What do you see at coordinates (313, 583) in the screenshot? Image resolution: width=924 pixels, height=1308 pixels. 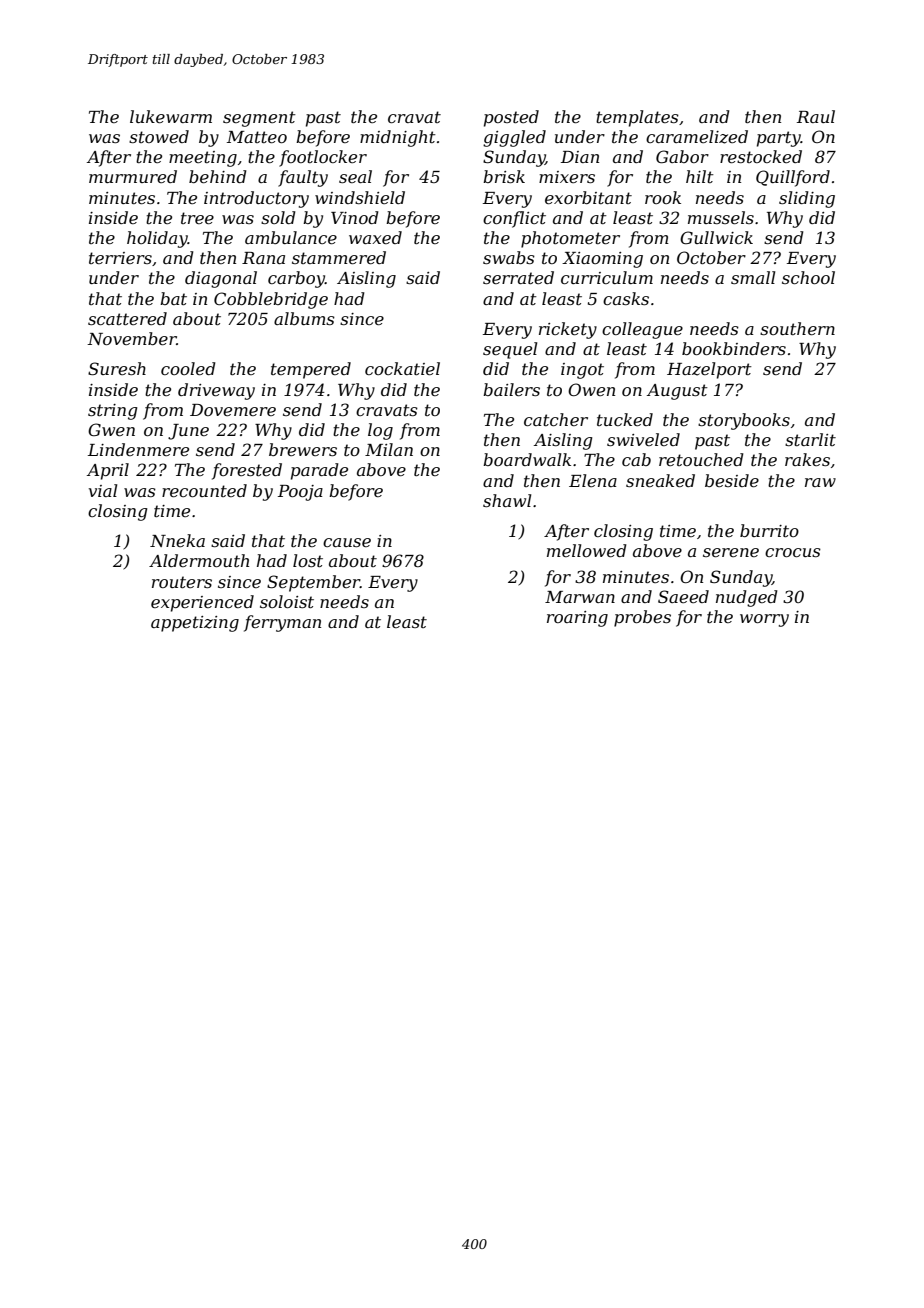 I see `September` at bounding box center [313, 583].
